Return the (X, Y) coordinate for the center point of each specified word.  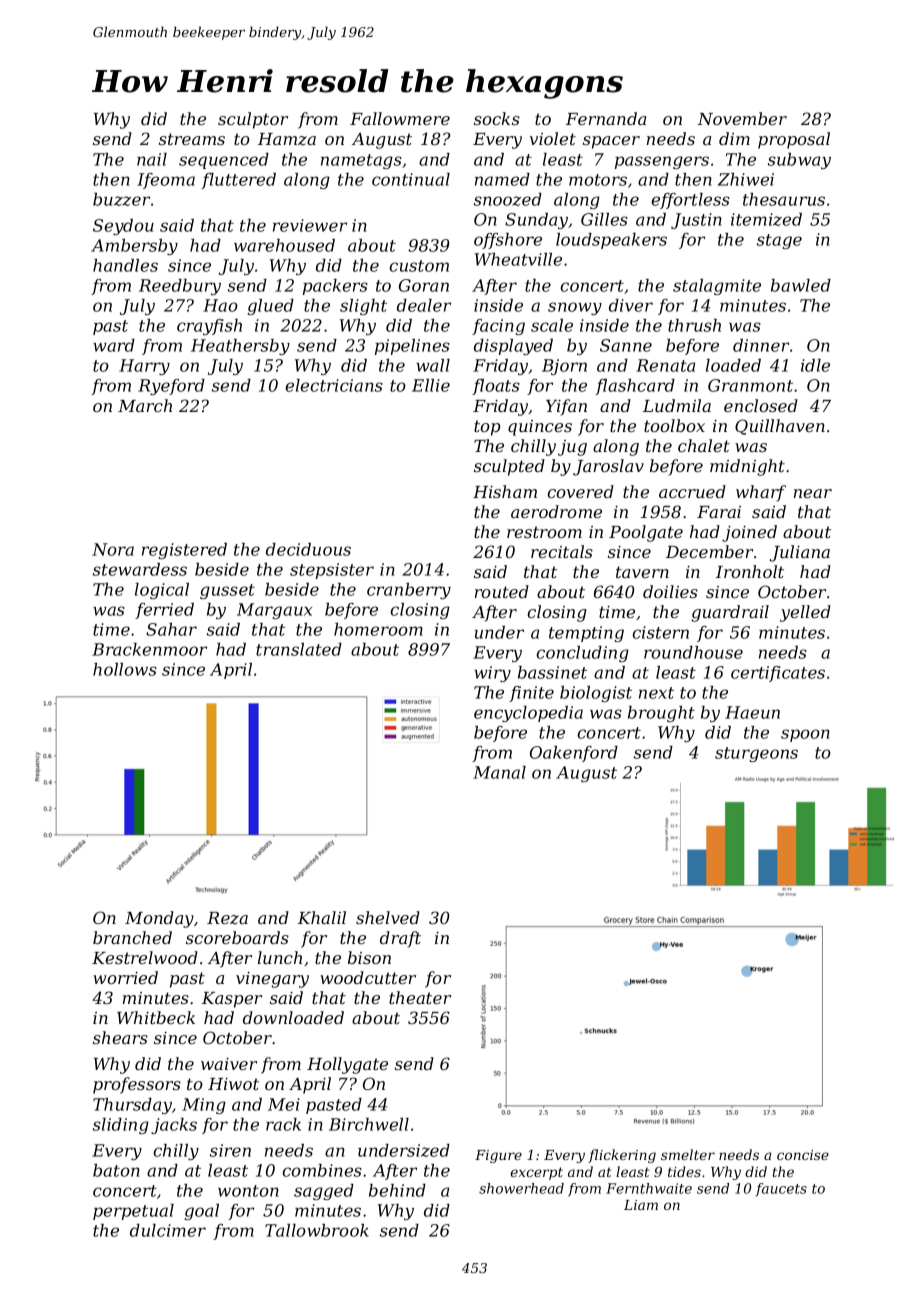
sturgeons (756, 754)
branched (132, 937)
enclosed (761, 405)
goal (202, 1212)
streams (192, 139)
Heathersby (240, 347)
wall (433, 365)
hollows (125, 669)
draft (400, 939)
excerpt (536, 1173)
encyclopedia (528, 714)
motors (598, 180)
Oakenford (574, 754)
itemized (766, 219)
